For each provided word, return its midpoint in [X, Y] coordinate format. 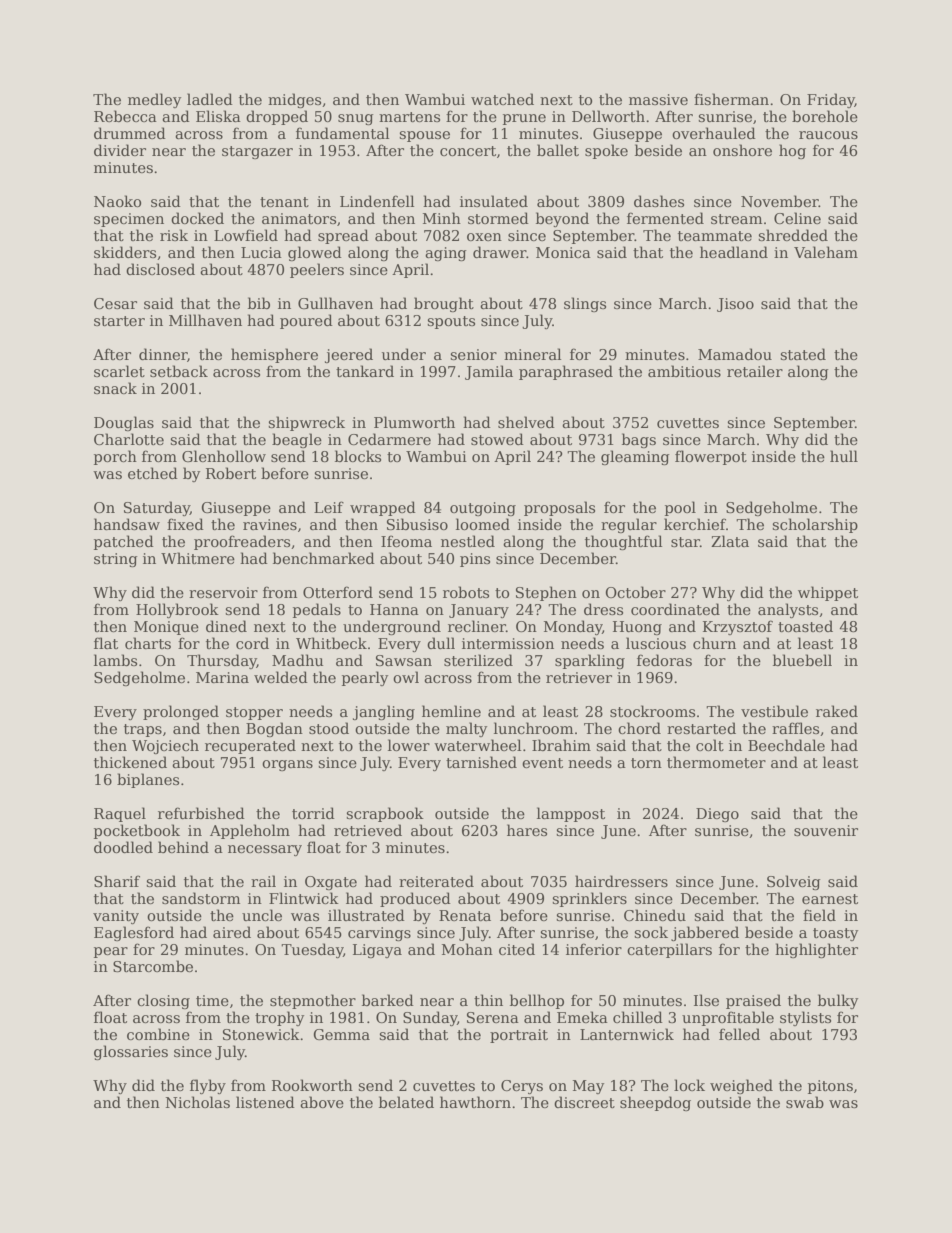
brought [444, 304]
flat [106, 643]
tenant [284, 202]
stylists [805, 1018]
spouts [451, 322]
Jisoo [735, 305]
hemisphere [274, 355]
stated [803, 354]
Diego [717, 815]
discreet [584, 1102]
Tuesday [312, 950]
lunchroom [533, 728]
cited [517, 949]
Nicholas [198, 1102]
